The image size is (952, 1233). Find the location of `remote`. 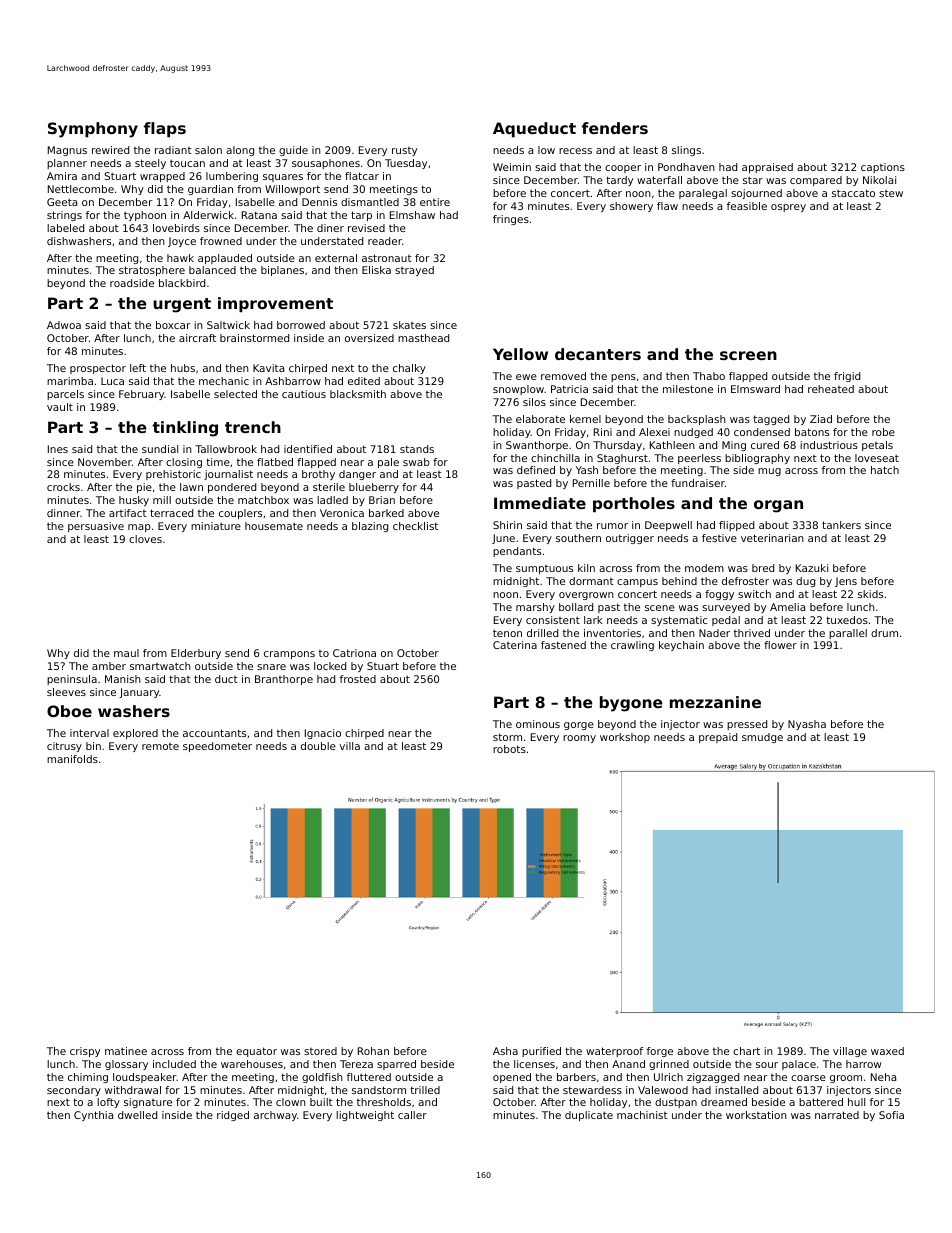

remote is located at coordinates (160, 746).
